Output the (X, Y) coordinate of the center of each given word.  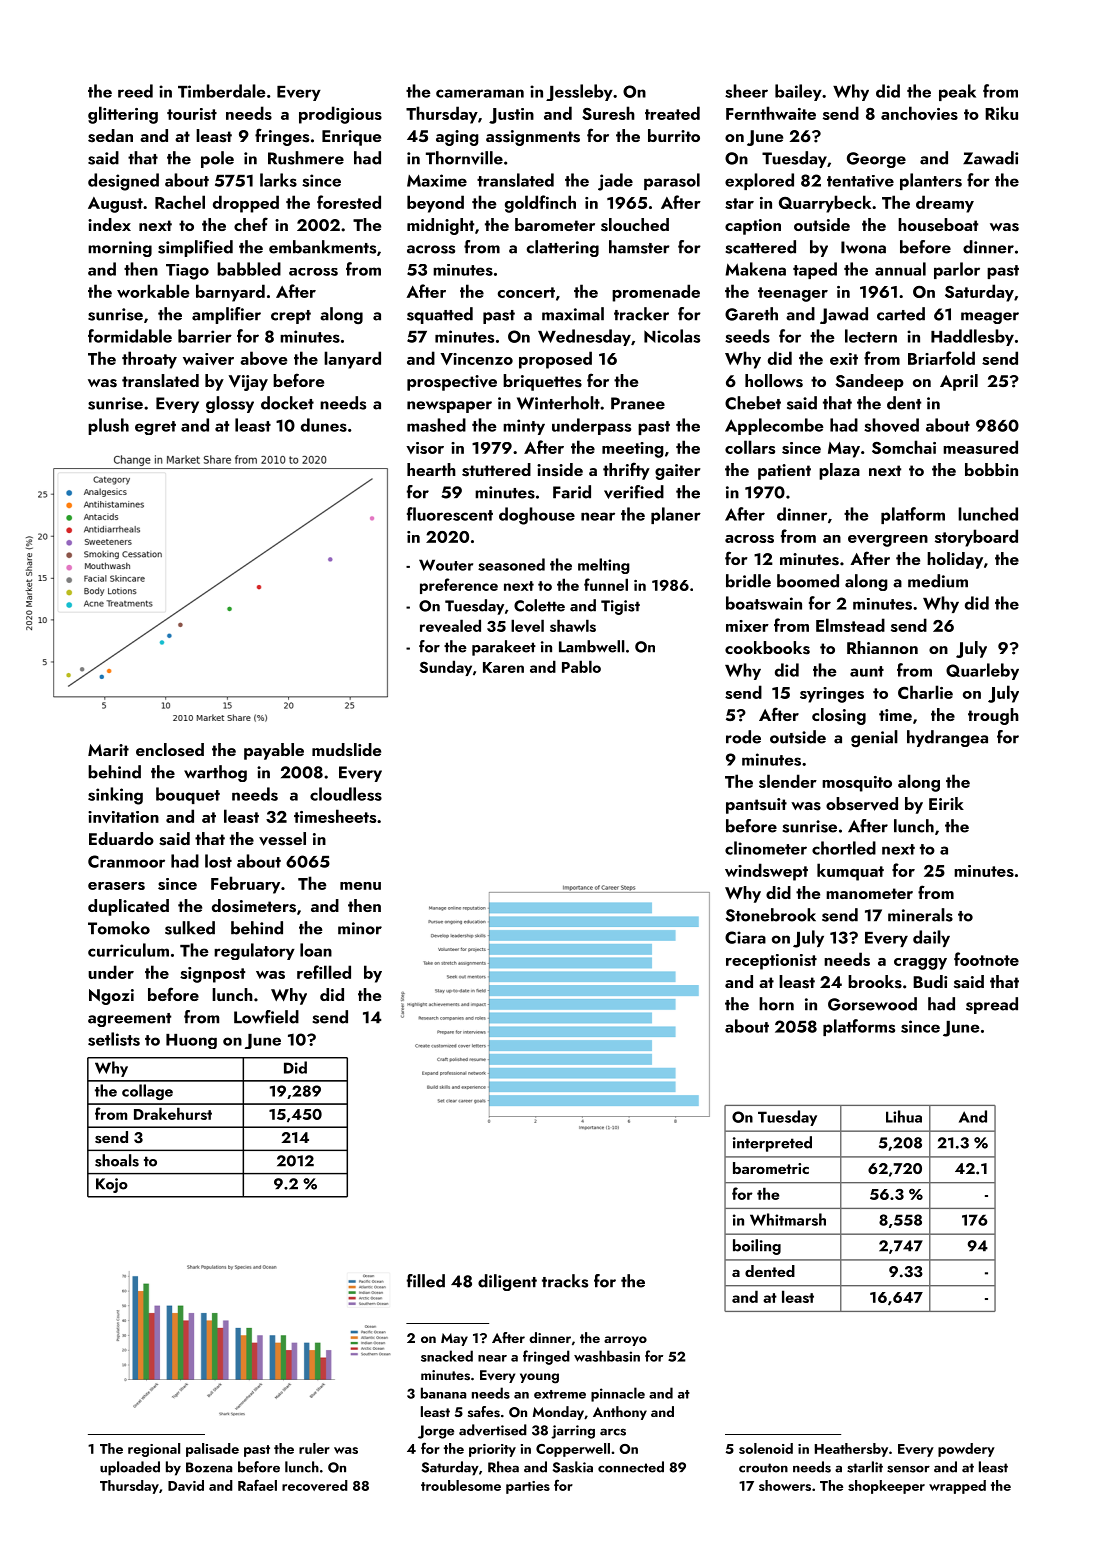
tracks (565, 1281)
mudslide (346, 750)
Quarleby (982, 671)
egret (155, 428)
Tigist (620, 607)
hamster (639, 247)
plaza (839, 471)
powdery (966, 1450)
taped (815, 270)
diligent (507, 1282)
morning (120, 249)
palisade (212, 1450)
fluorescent (450, 514)
